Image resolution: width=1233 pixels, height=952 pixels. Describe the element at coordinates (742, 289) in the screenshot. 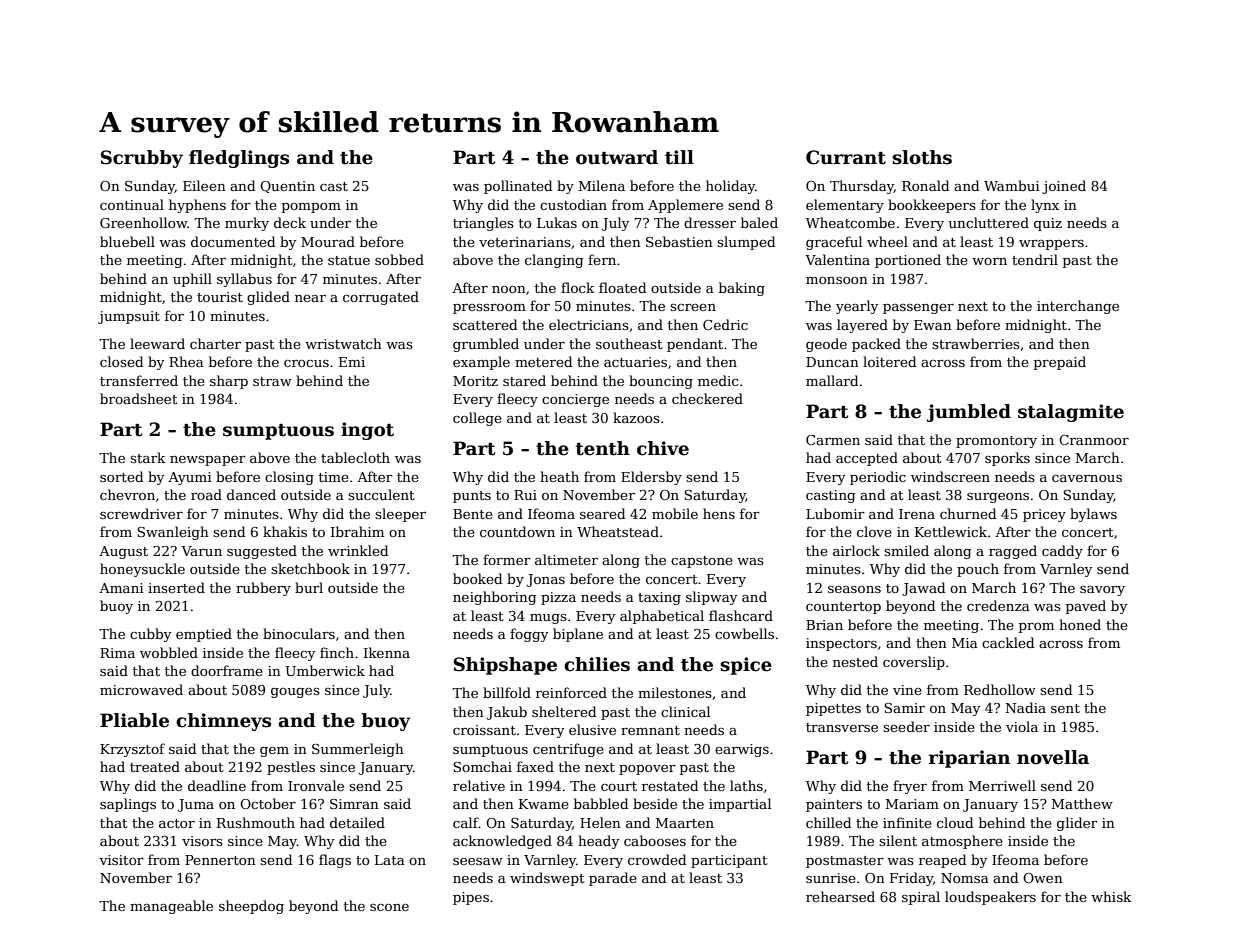

I see `baking` at that location.
